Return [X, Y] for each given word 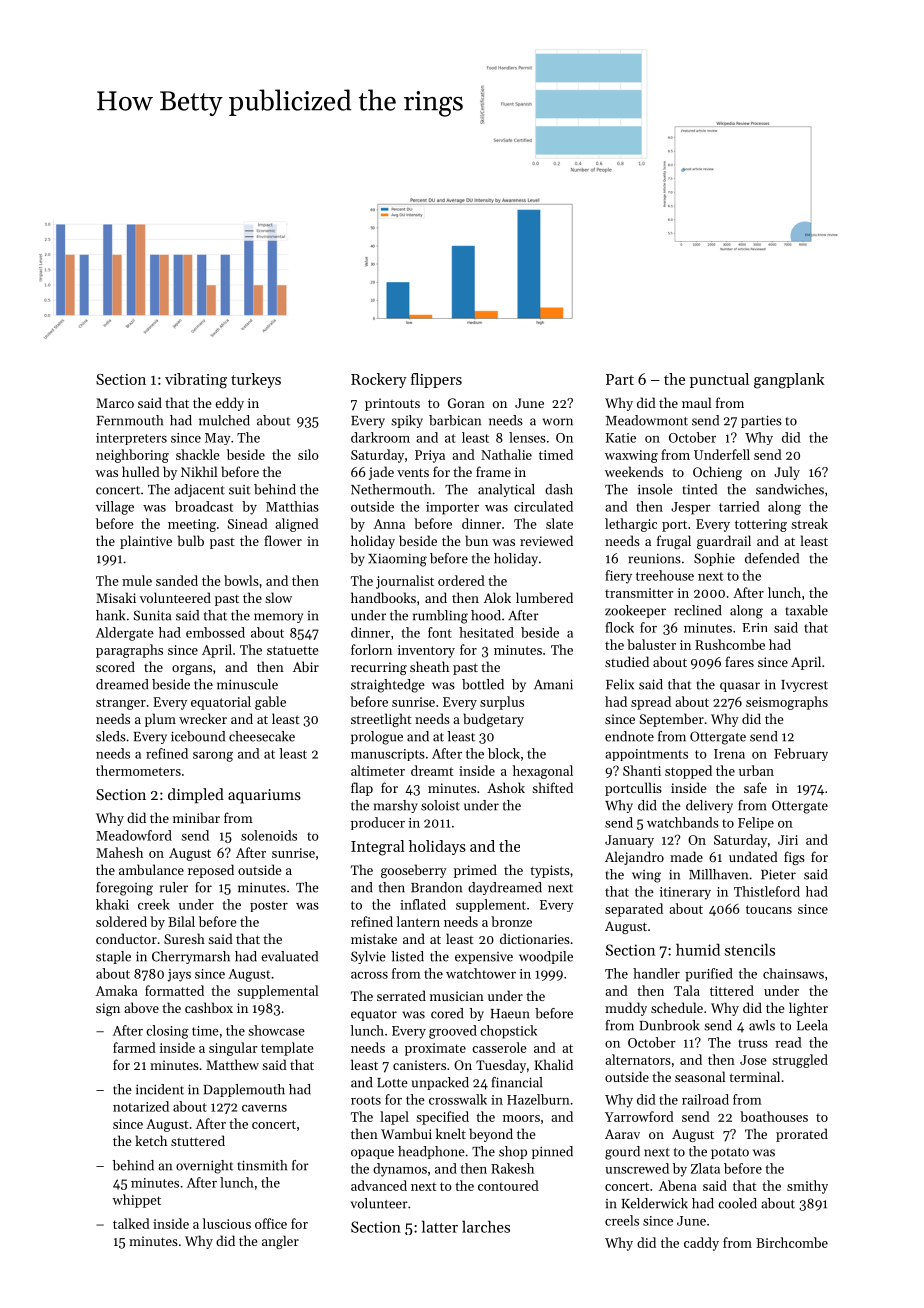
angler [280, 1242]
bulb [191, 540]
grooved [453, 1032]
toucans [769, 909]
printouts [392, 404]
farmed [134, 1047]
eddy [229, 404]
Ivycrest [804, 686]
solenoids [269, 835]
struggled [800, 1061]
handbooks [383, 597]
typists [550, 871]
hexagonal [543, 772]
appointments [646, 755]
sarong [213, 757]
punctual [719, 380]
